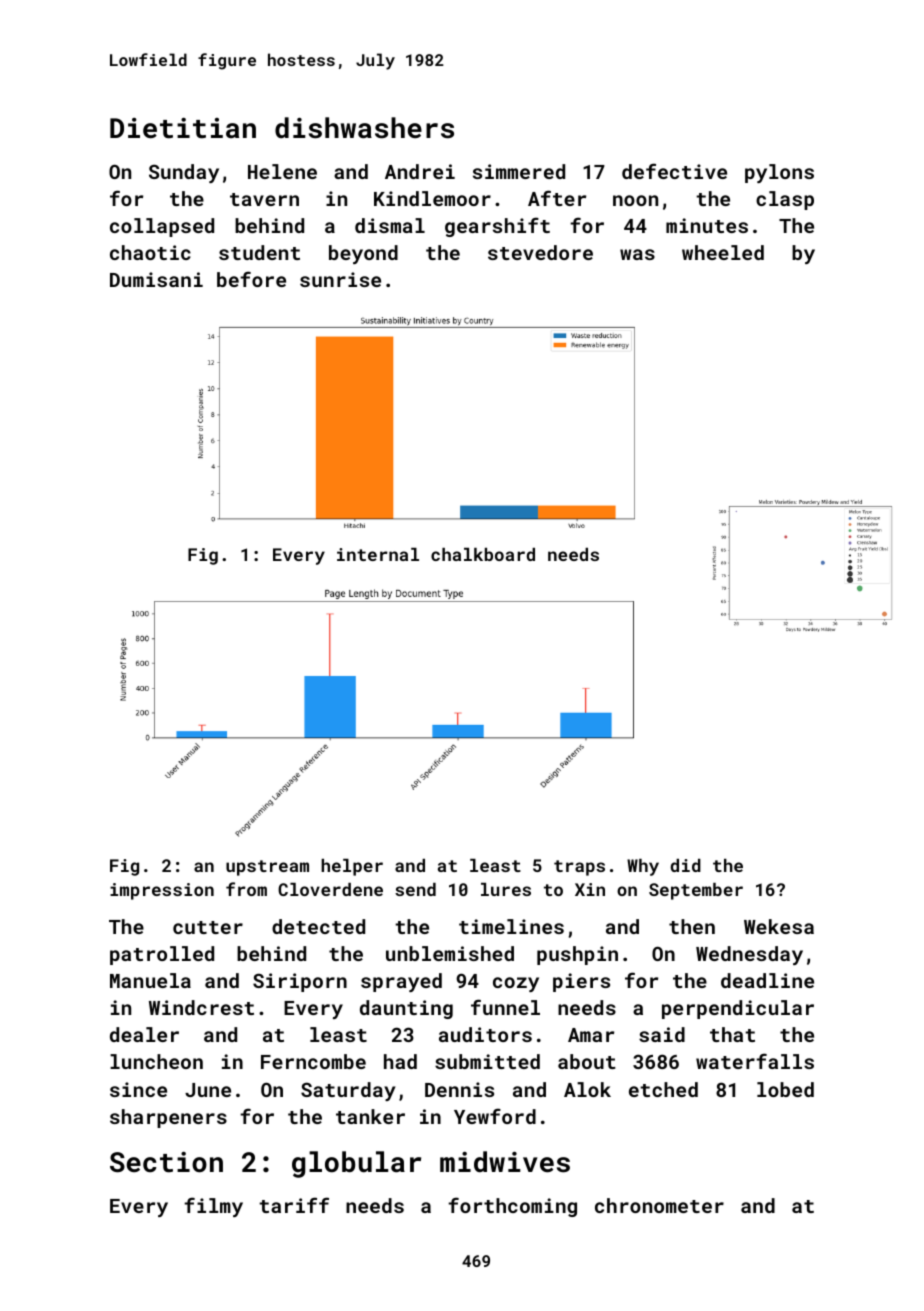  I want to click on chalkboard, so click(483, 554).
